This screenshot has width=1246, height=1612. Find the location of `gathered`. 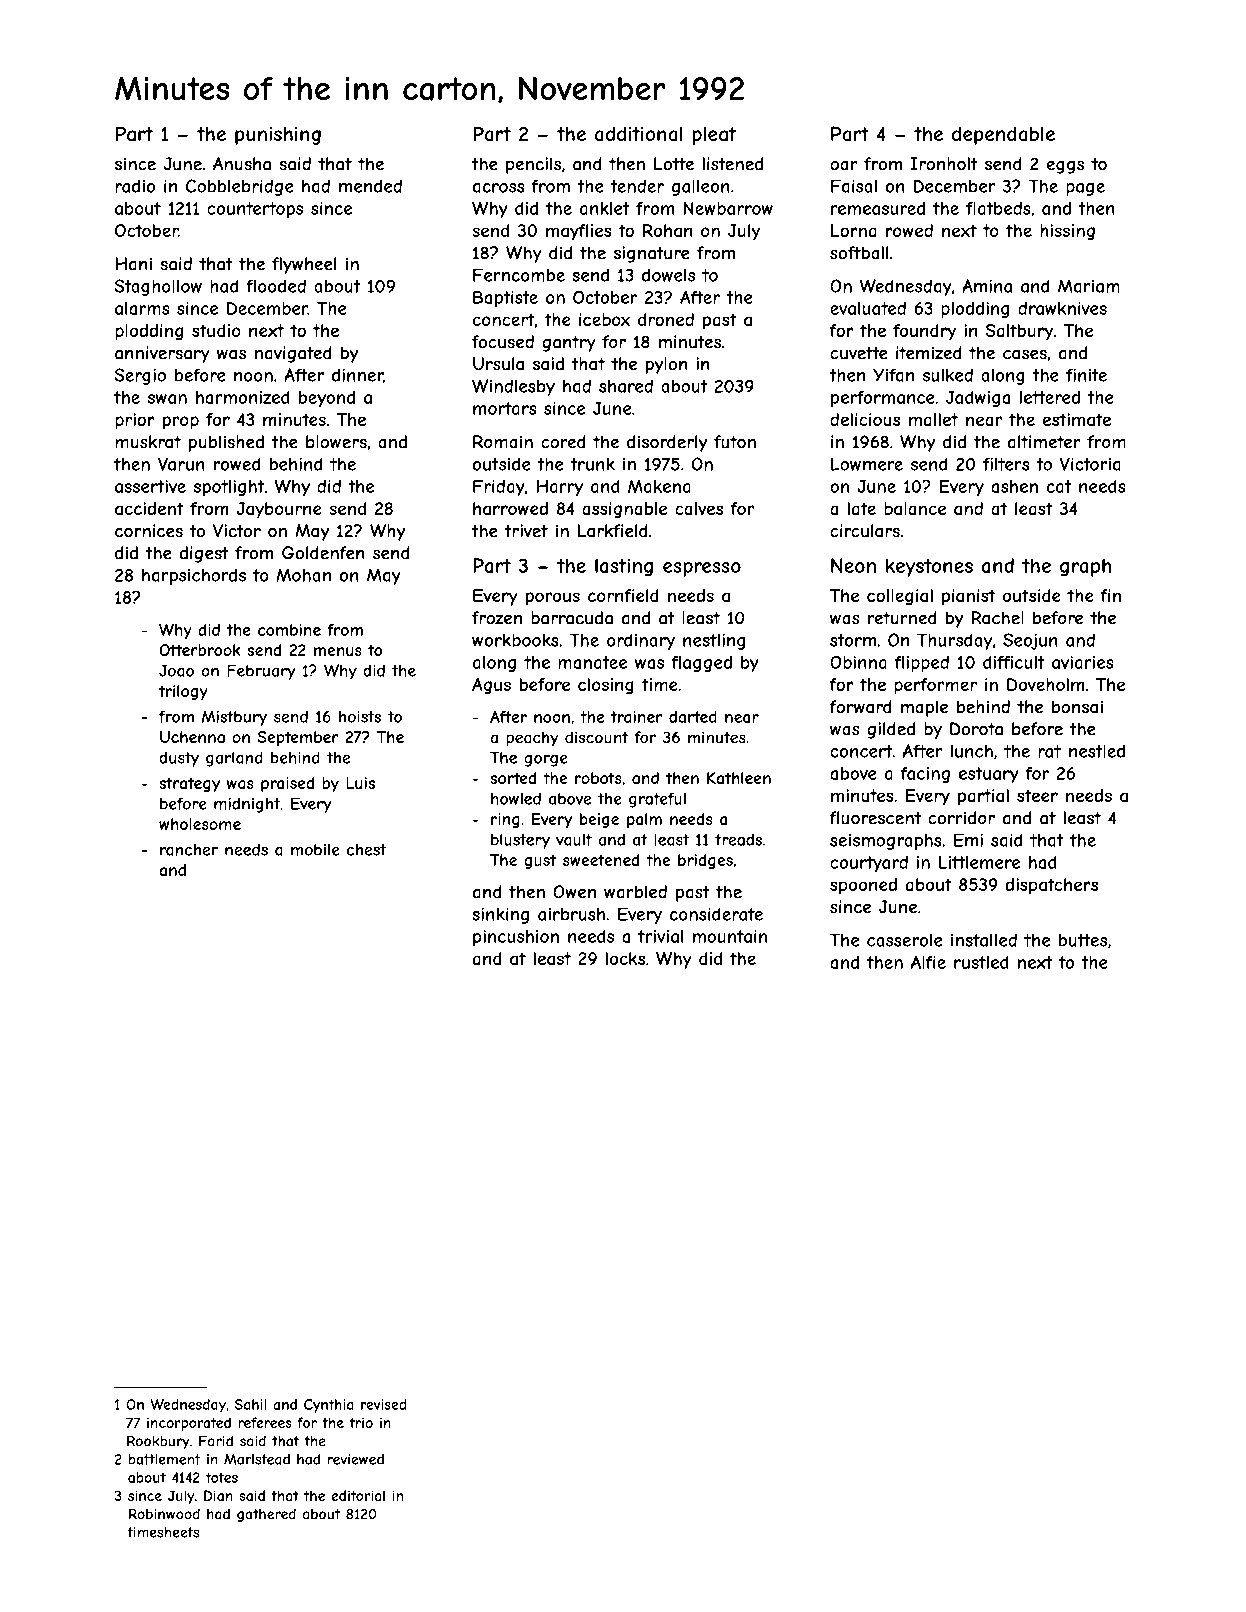

gathered is located at coordinates (266, 1515).
